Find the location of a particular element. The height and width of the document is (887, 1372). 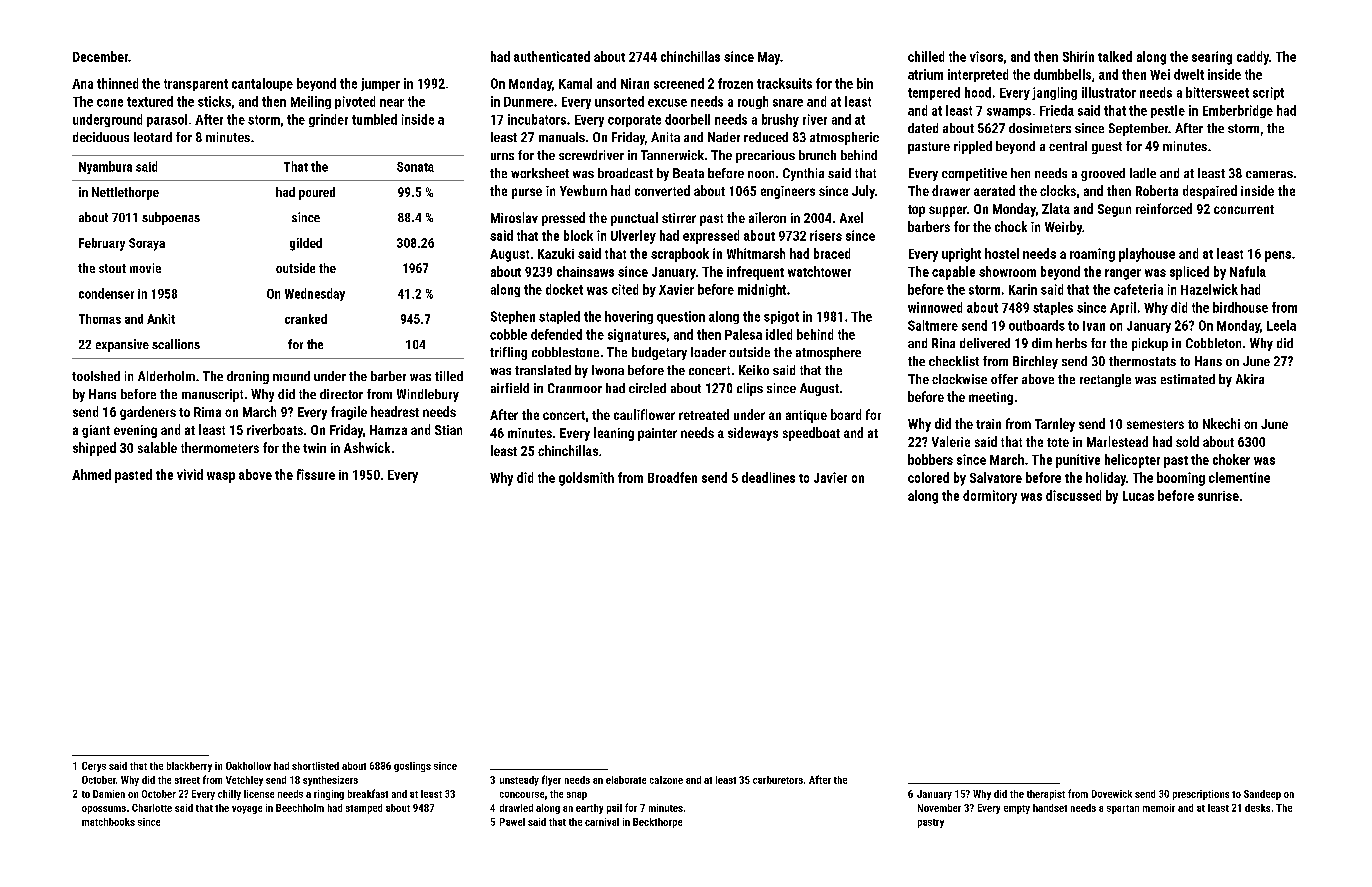

midnight is located at coordinates (762, 290).
